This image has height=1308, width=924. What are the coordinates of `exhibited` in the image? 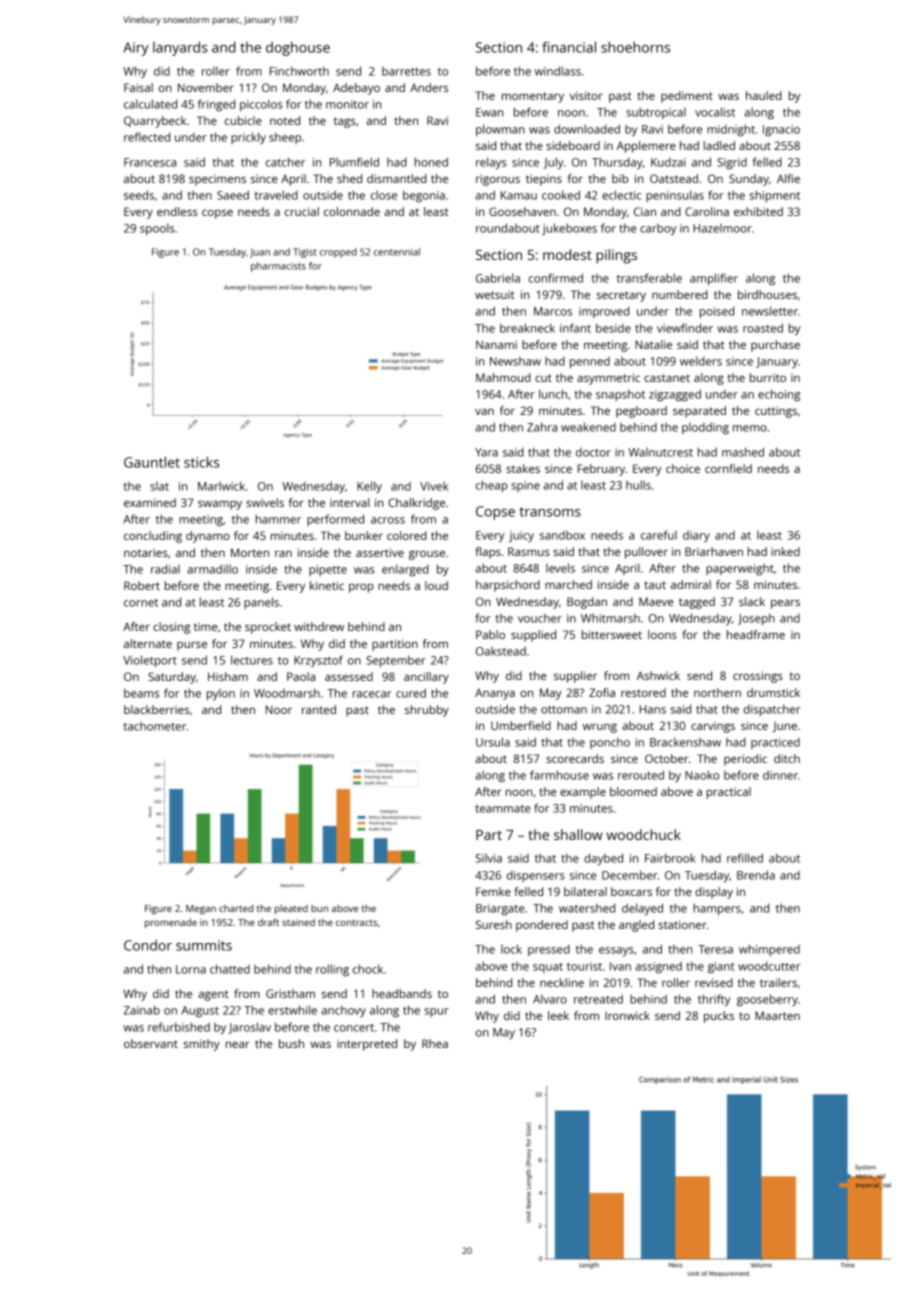 It's located at (758, 211).
